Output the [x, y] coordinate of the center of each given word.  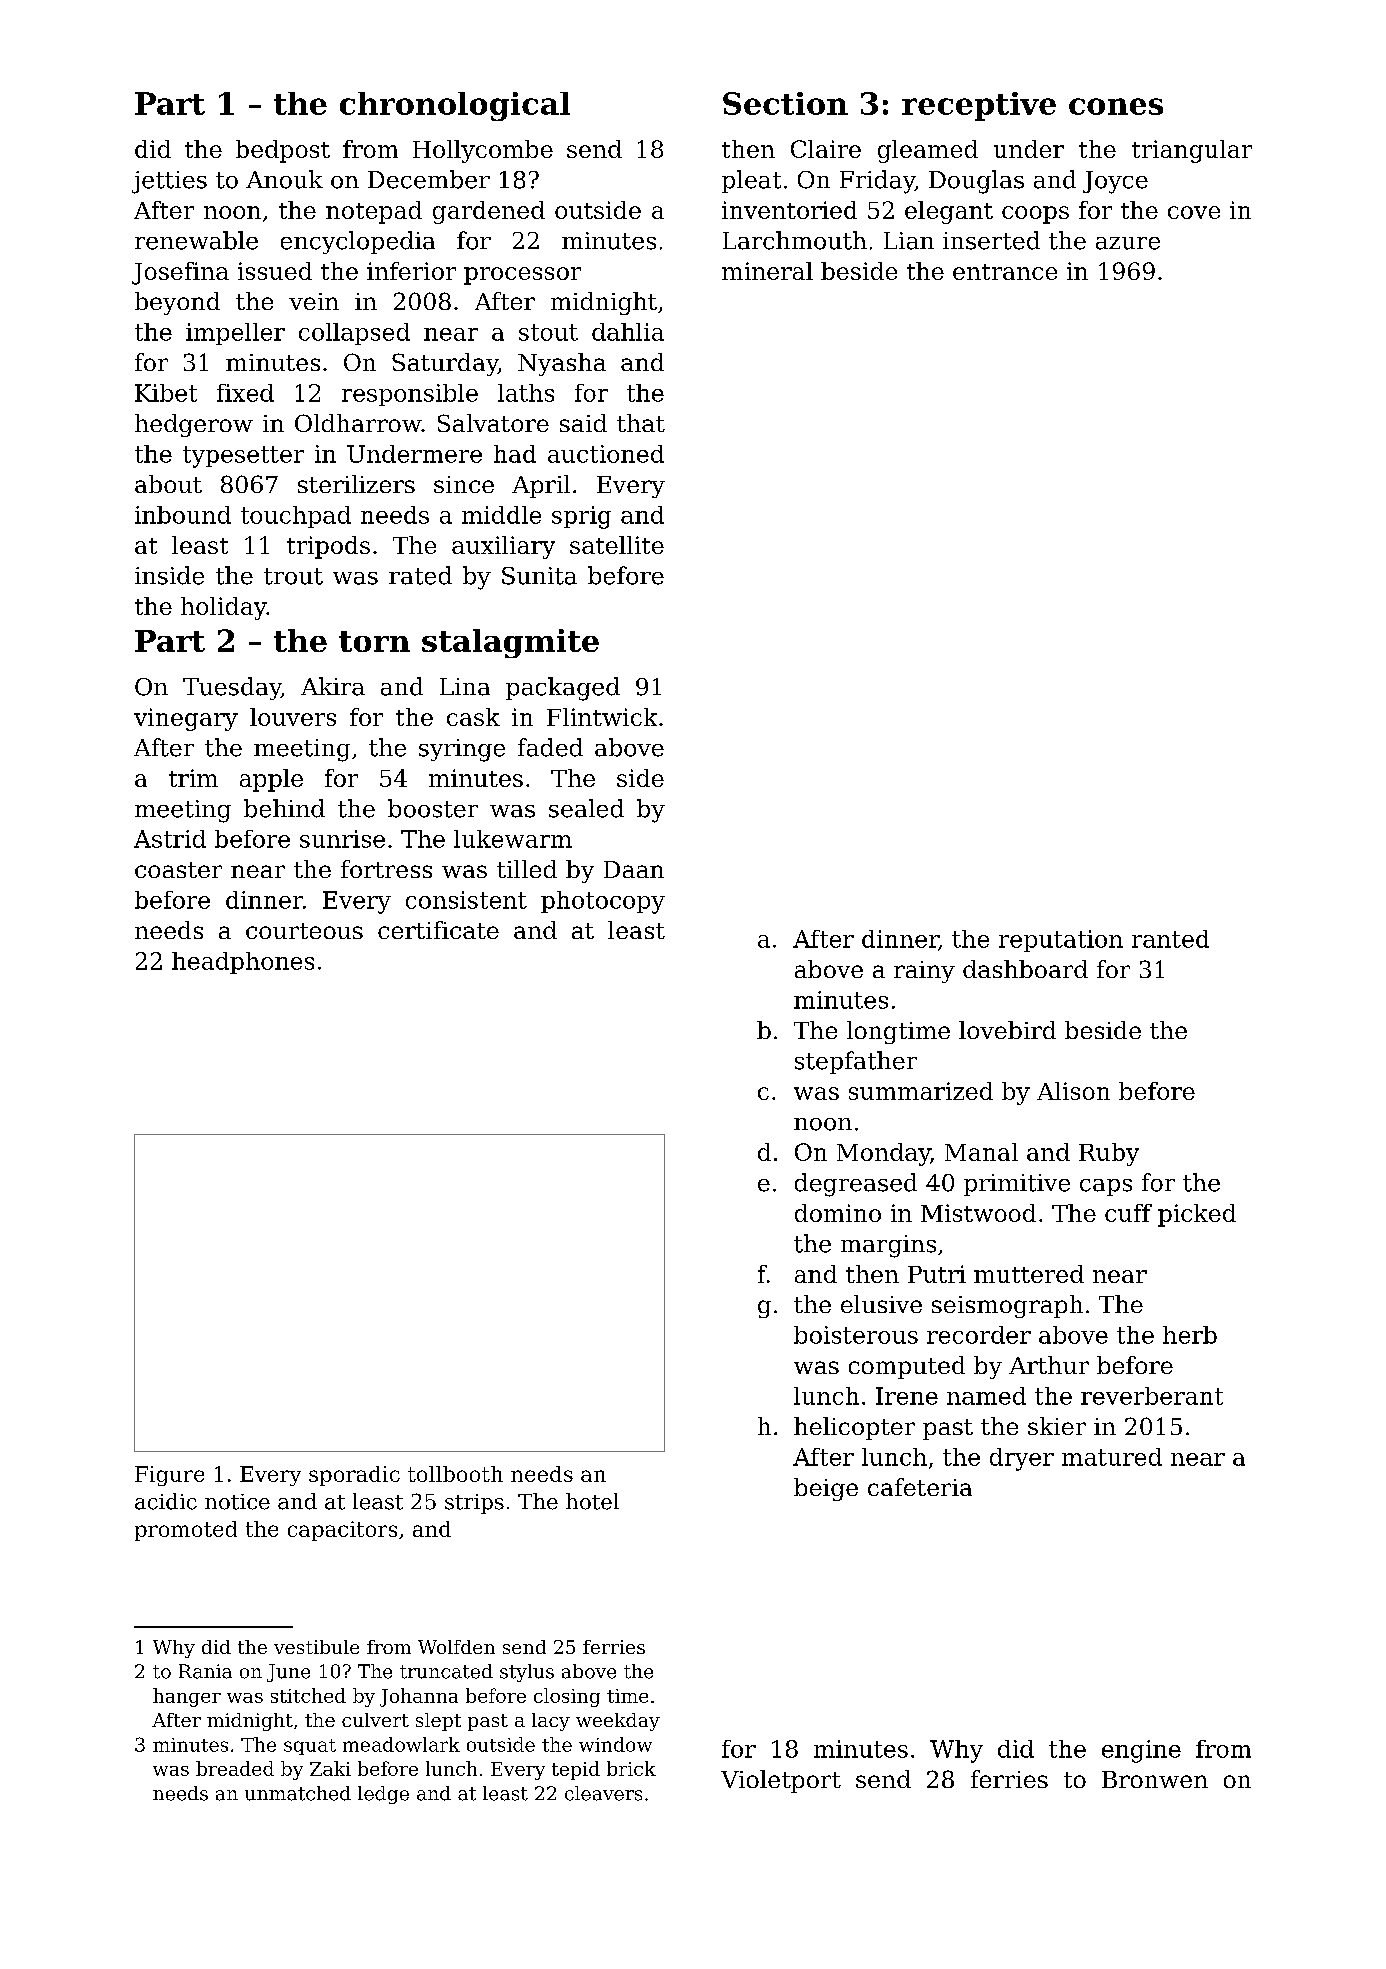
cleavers [603, 1793]
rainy [924, 972]
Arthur [1049, 1365]
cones [1116, 106]
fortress [386, 869]
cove [1194, 212]
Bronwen [1155, 1779]
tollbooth [455, 1474]
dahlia [628, 332]
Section [785, 103]
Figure [169, 1476]
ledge [383, 1795]
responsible [410, 395]
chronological [455, 106]
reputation [1061, 941]
